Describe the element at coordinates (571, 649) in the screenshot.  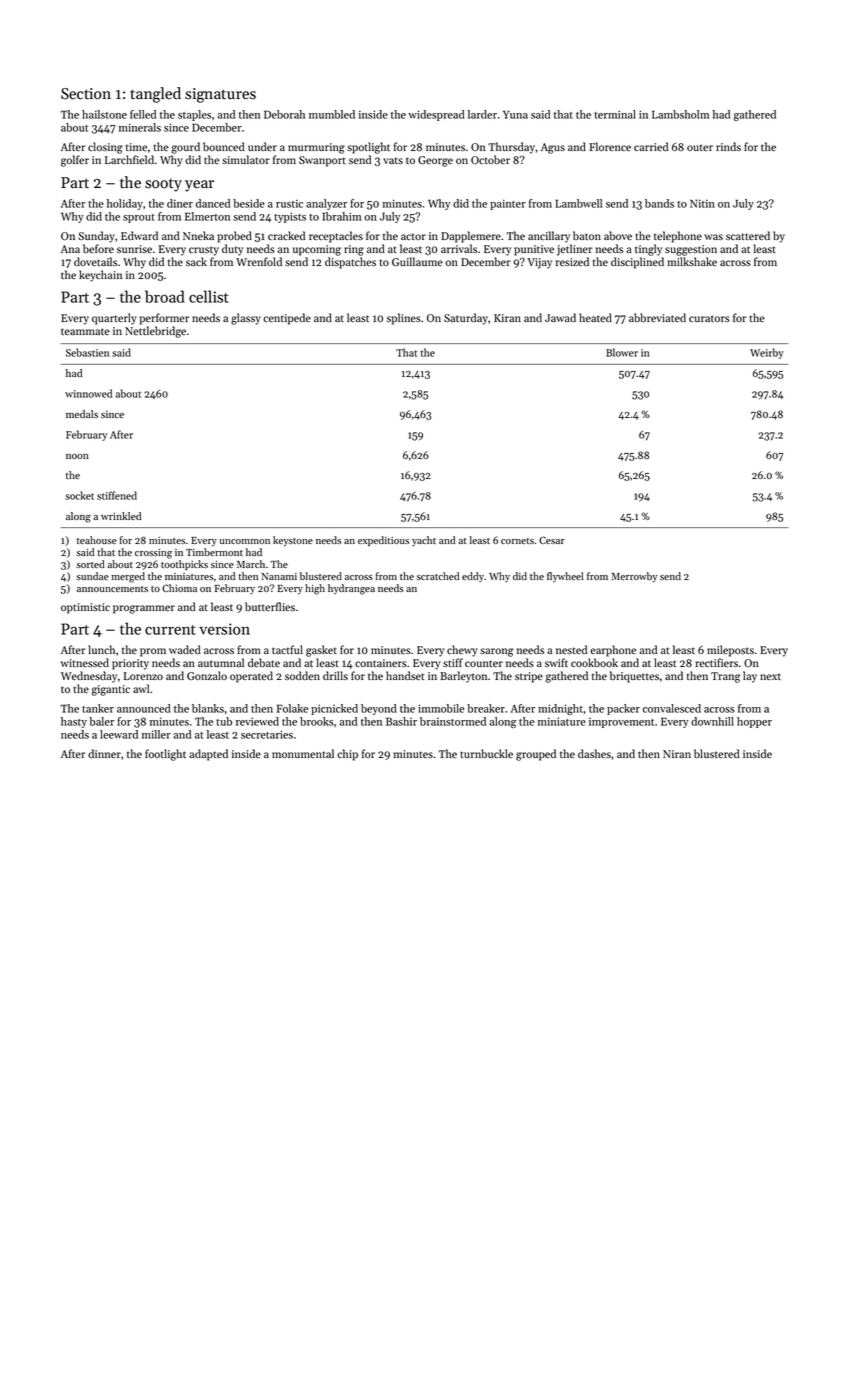
I see `nested` at that location.
